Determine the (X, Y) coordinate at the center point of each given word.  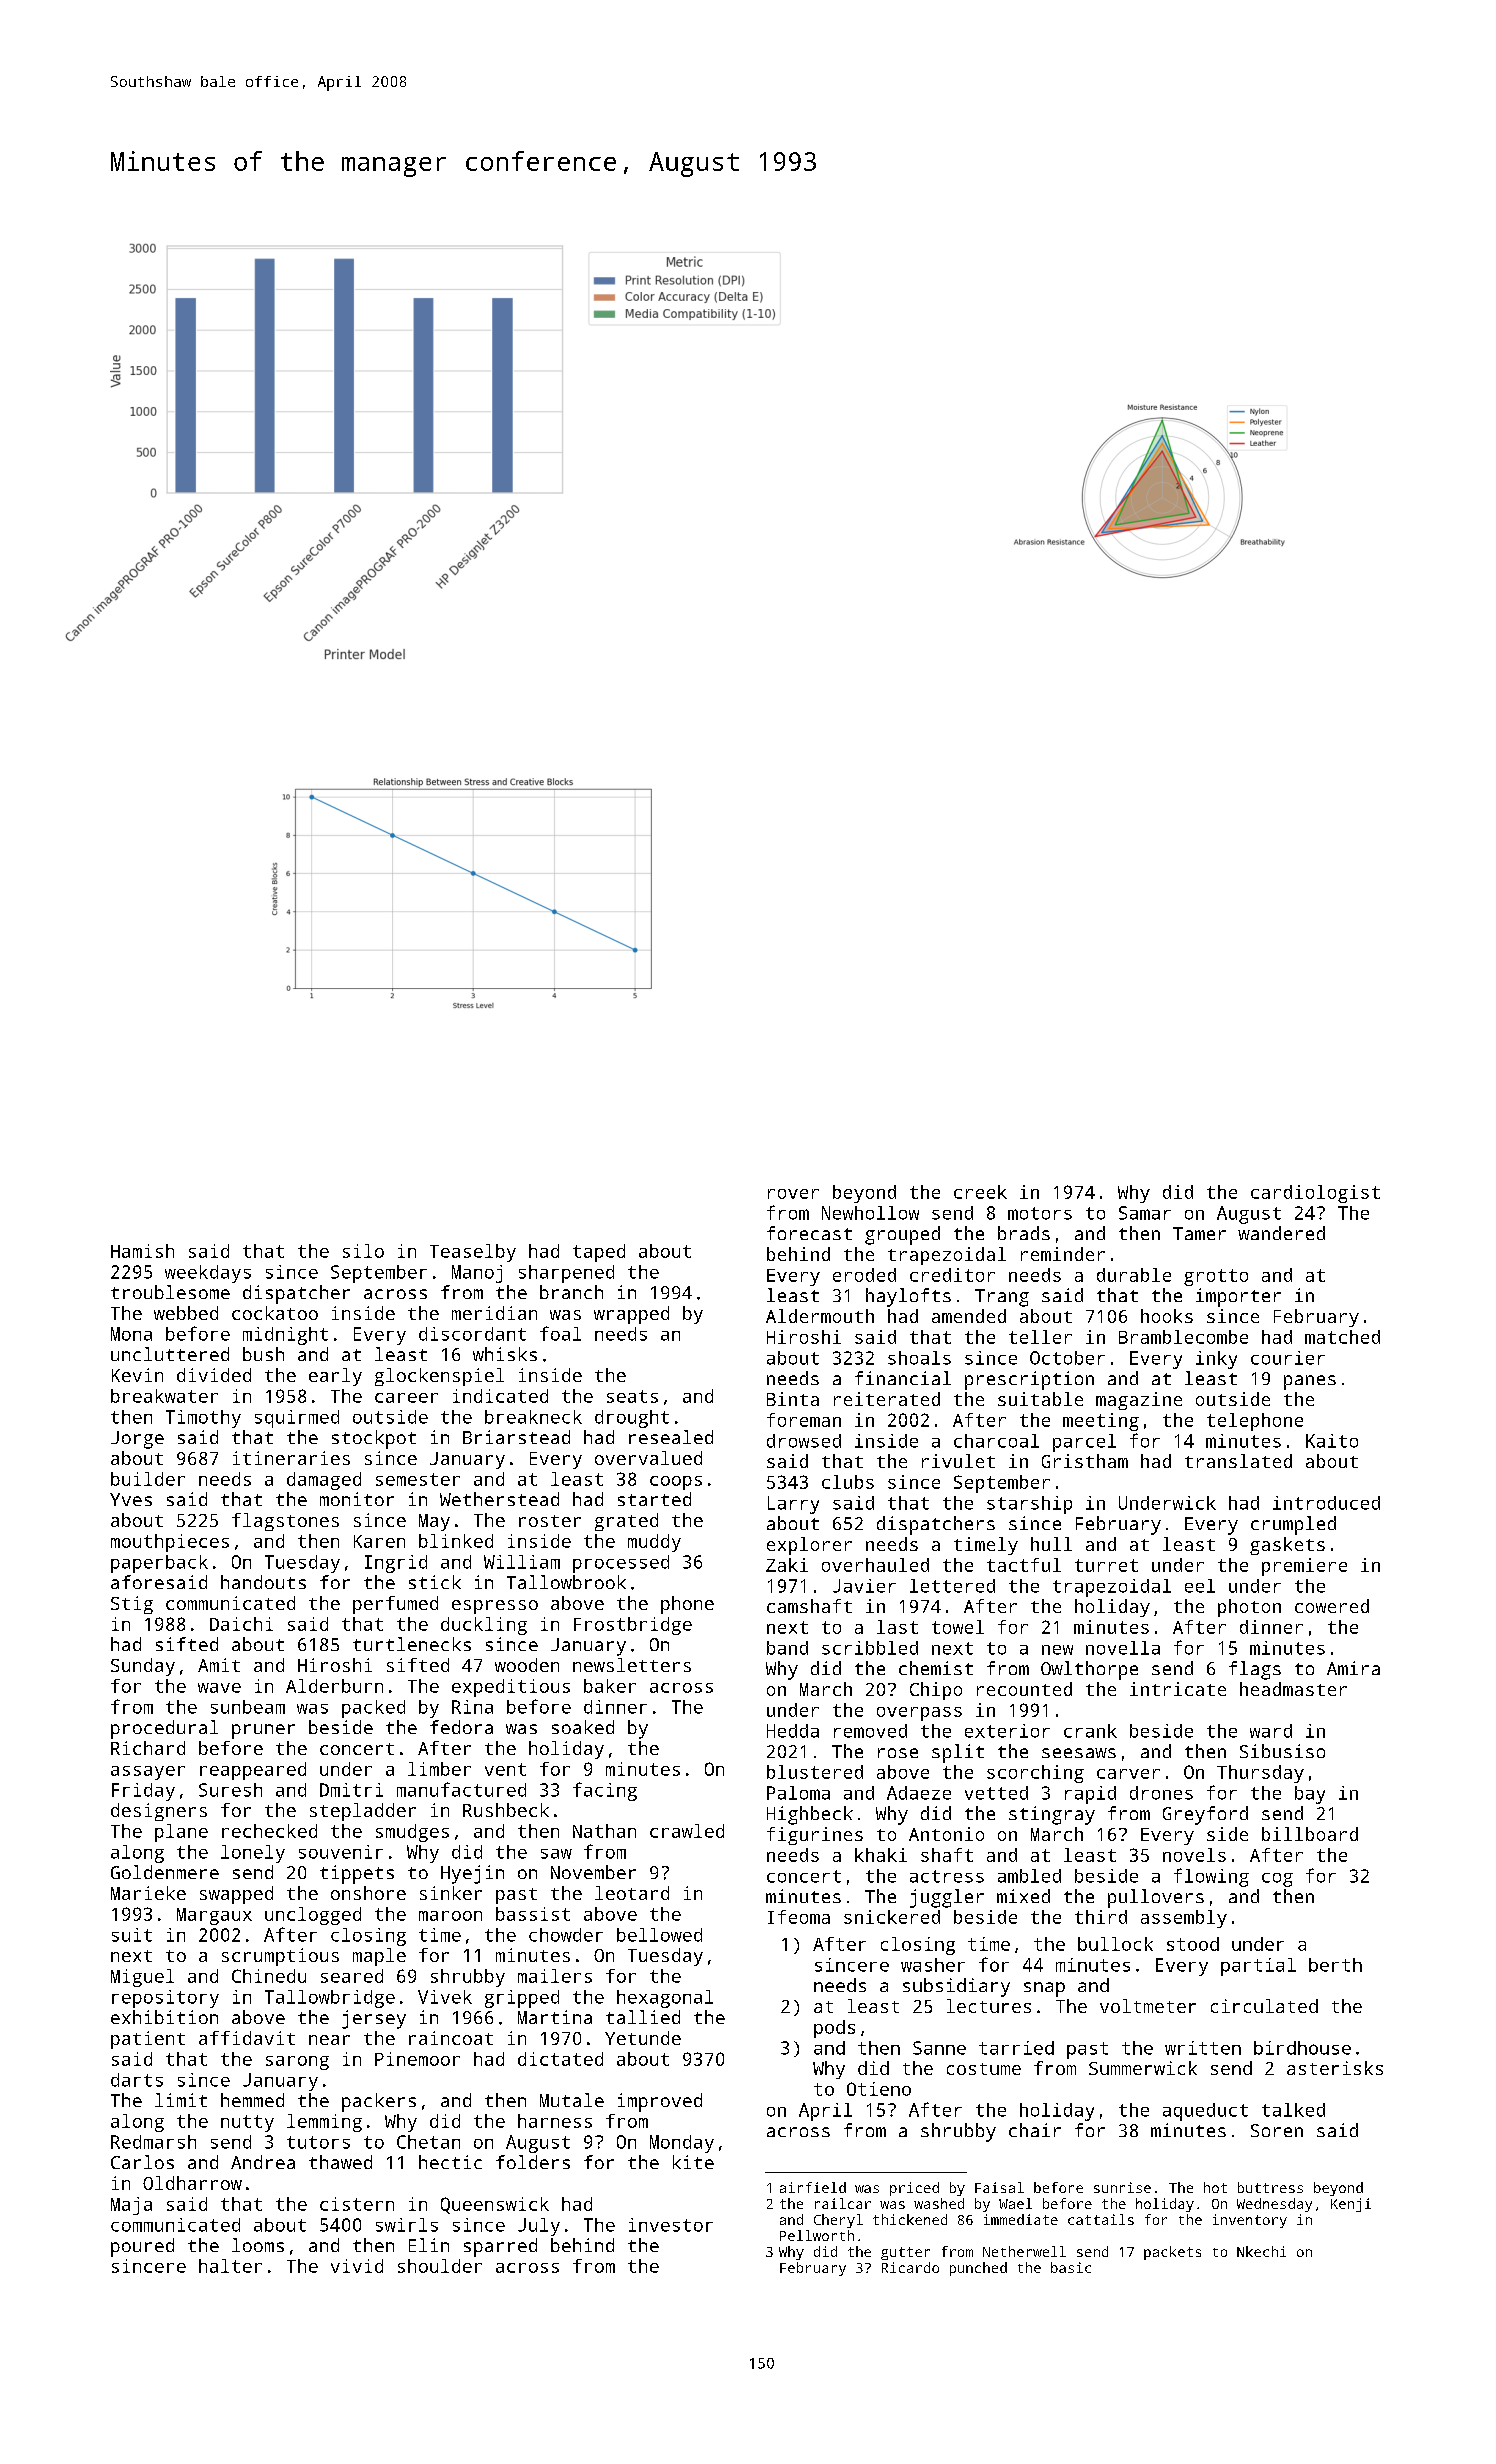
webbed (186, 1313)
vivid (357, 2266)
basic (1071, 2267)
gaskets (1287, 1546)
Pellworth (817, 2235)
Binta (793, 1399)
